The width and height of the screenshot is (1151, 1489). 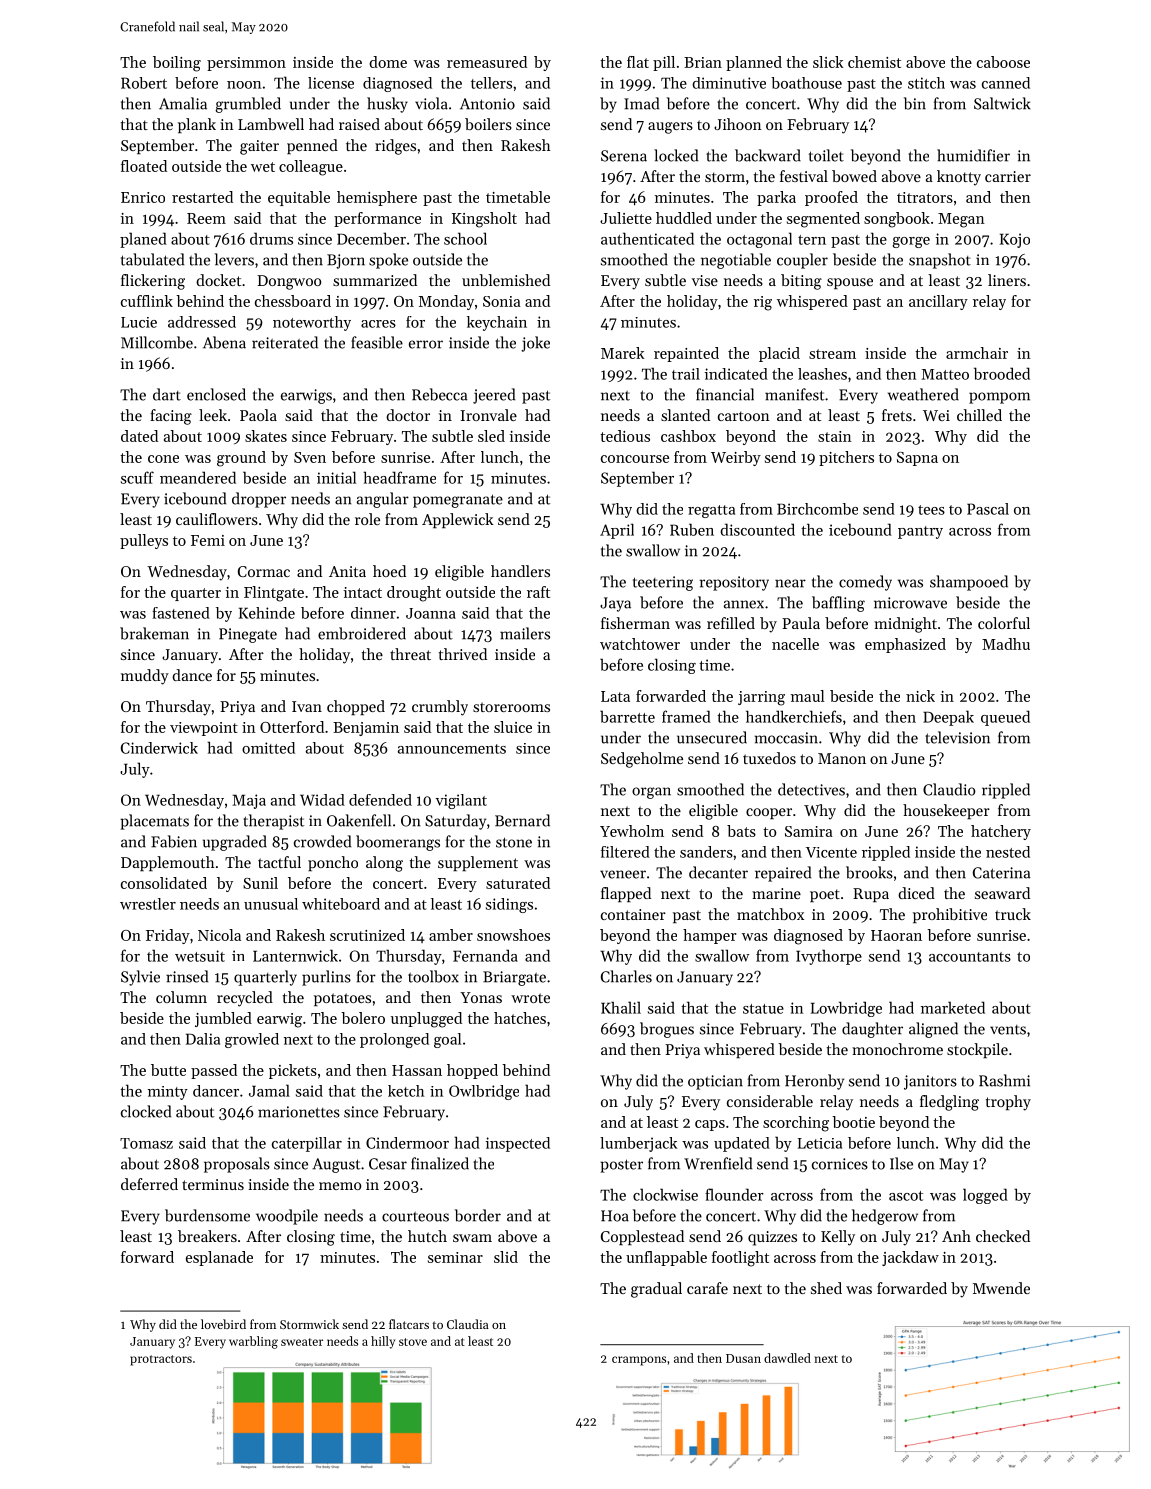 What do you see at coordinates (953, 1007) in the screenshot?
I see `marketed` at bounding box center [953, 1007].
